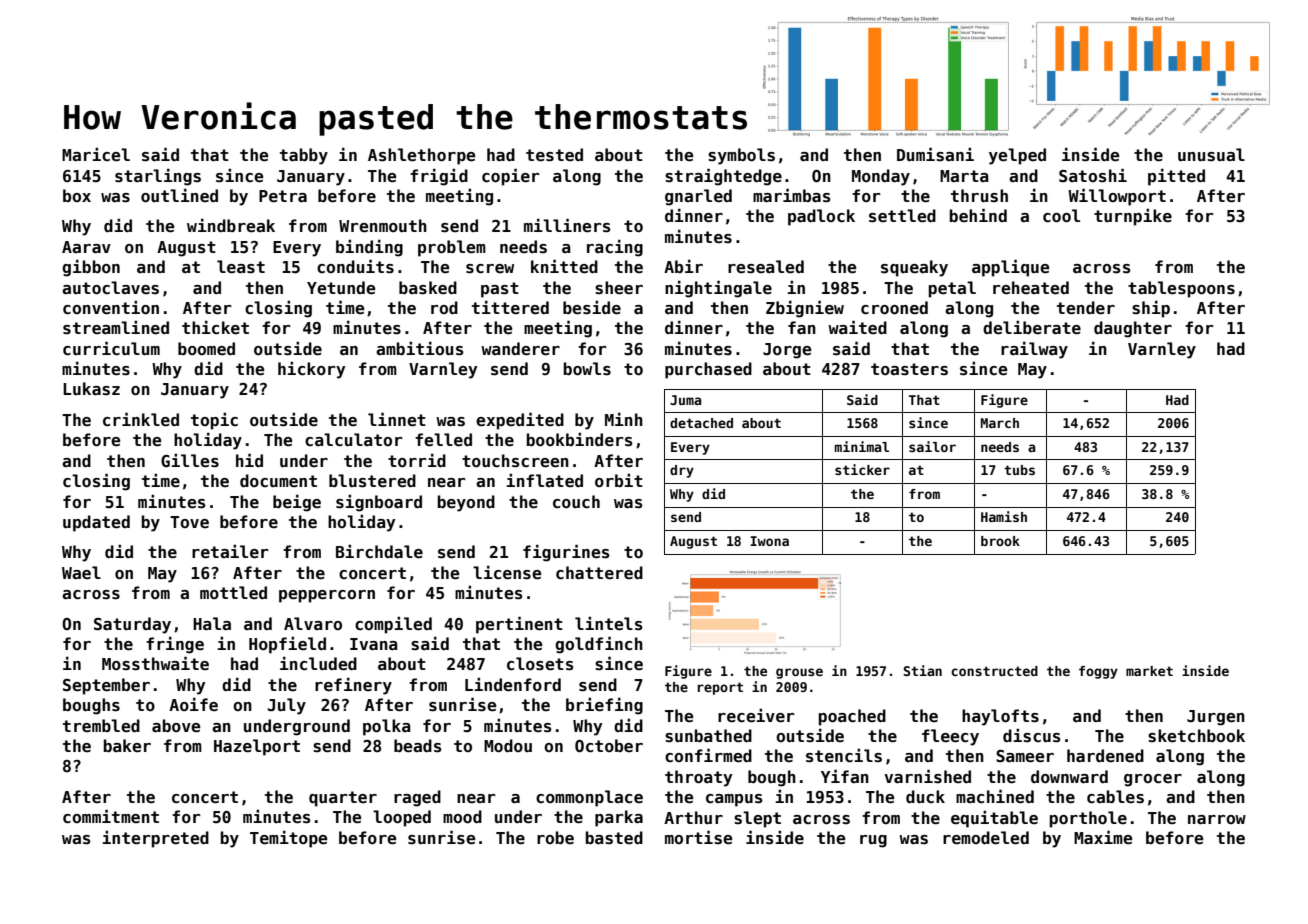 Image resolution: width=1308 pixels, height=924 pixels. Describe the element at coordinates (608, 623) in the document. I see `lintels` at that location.
